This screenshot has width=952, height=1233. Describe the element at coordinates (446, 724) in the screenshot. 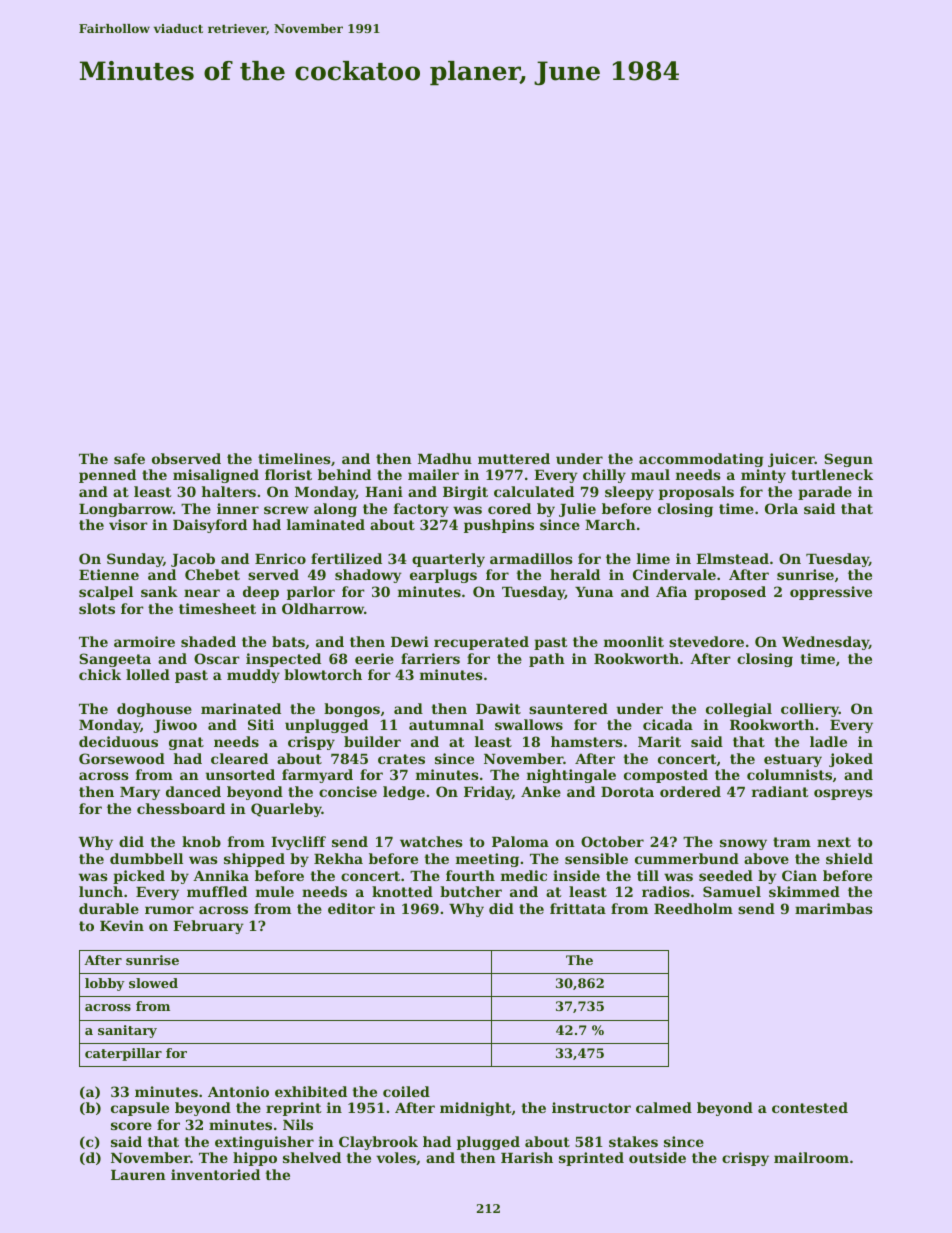

I see `autumnal` at that location.
